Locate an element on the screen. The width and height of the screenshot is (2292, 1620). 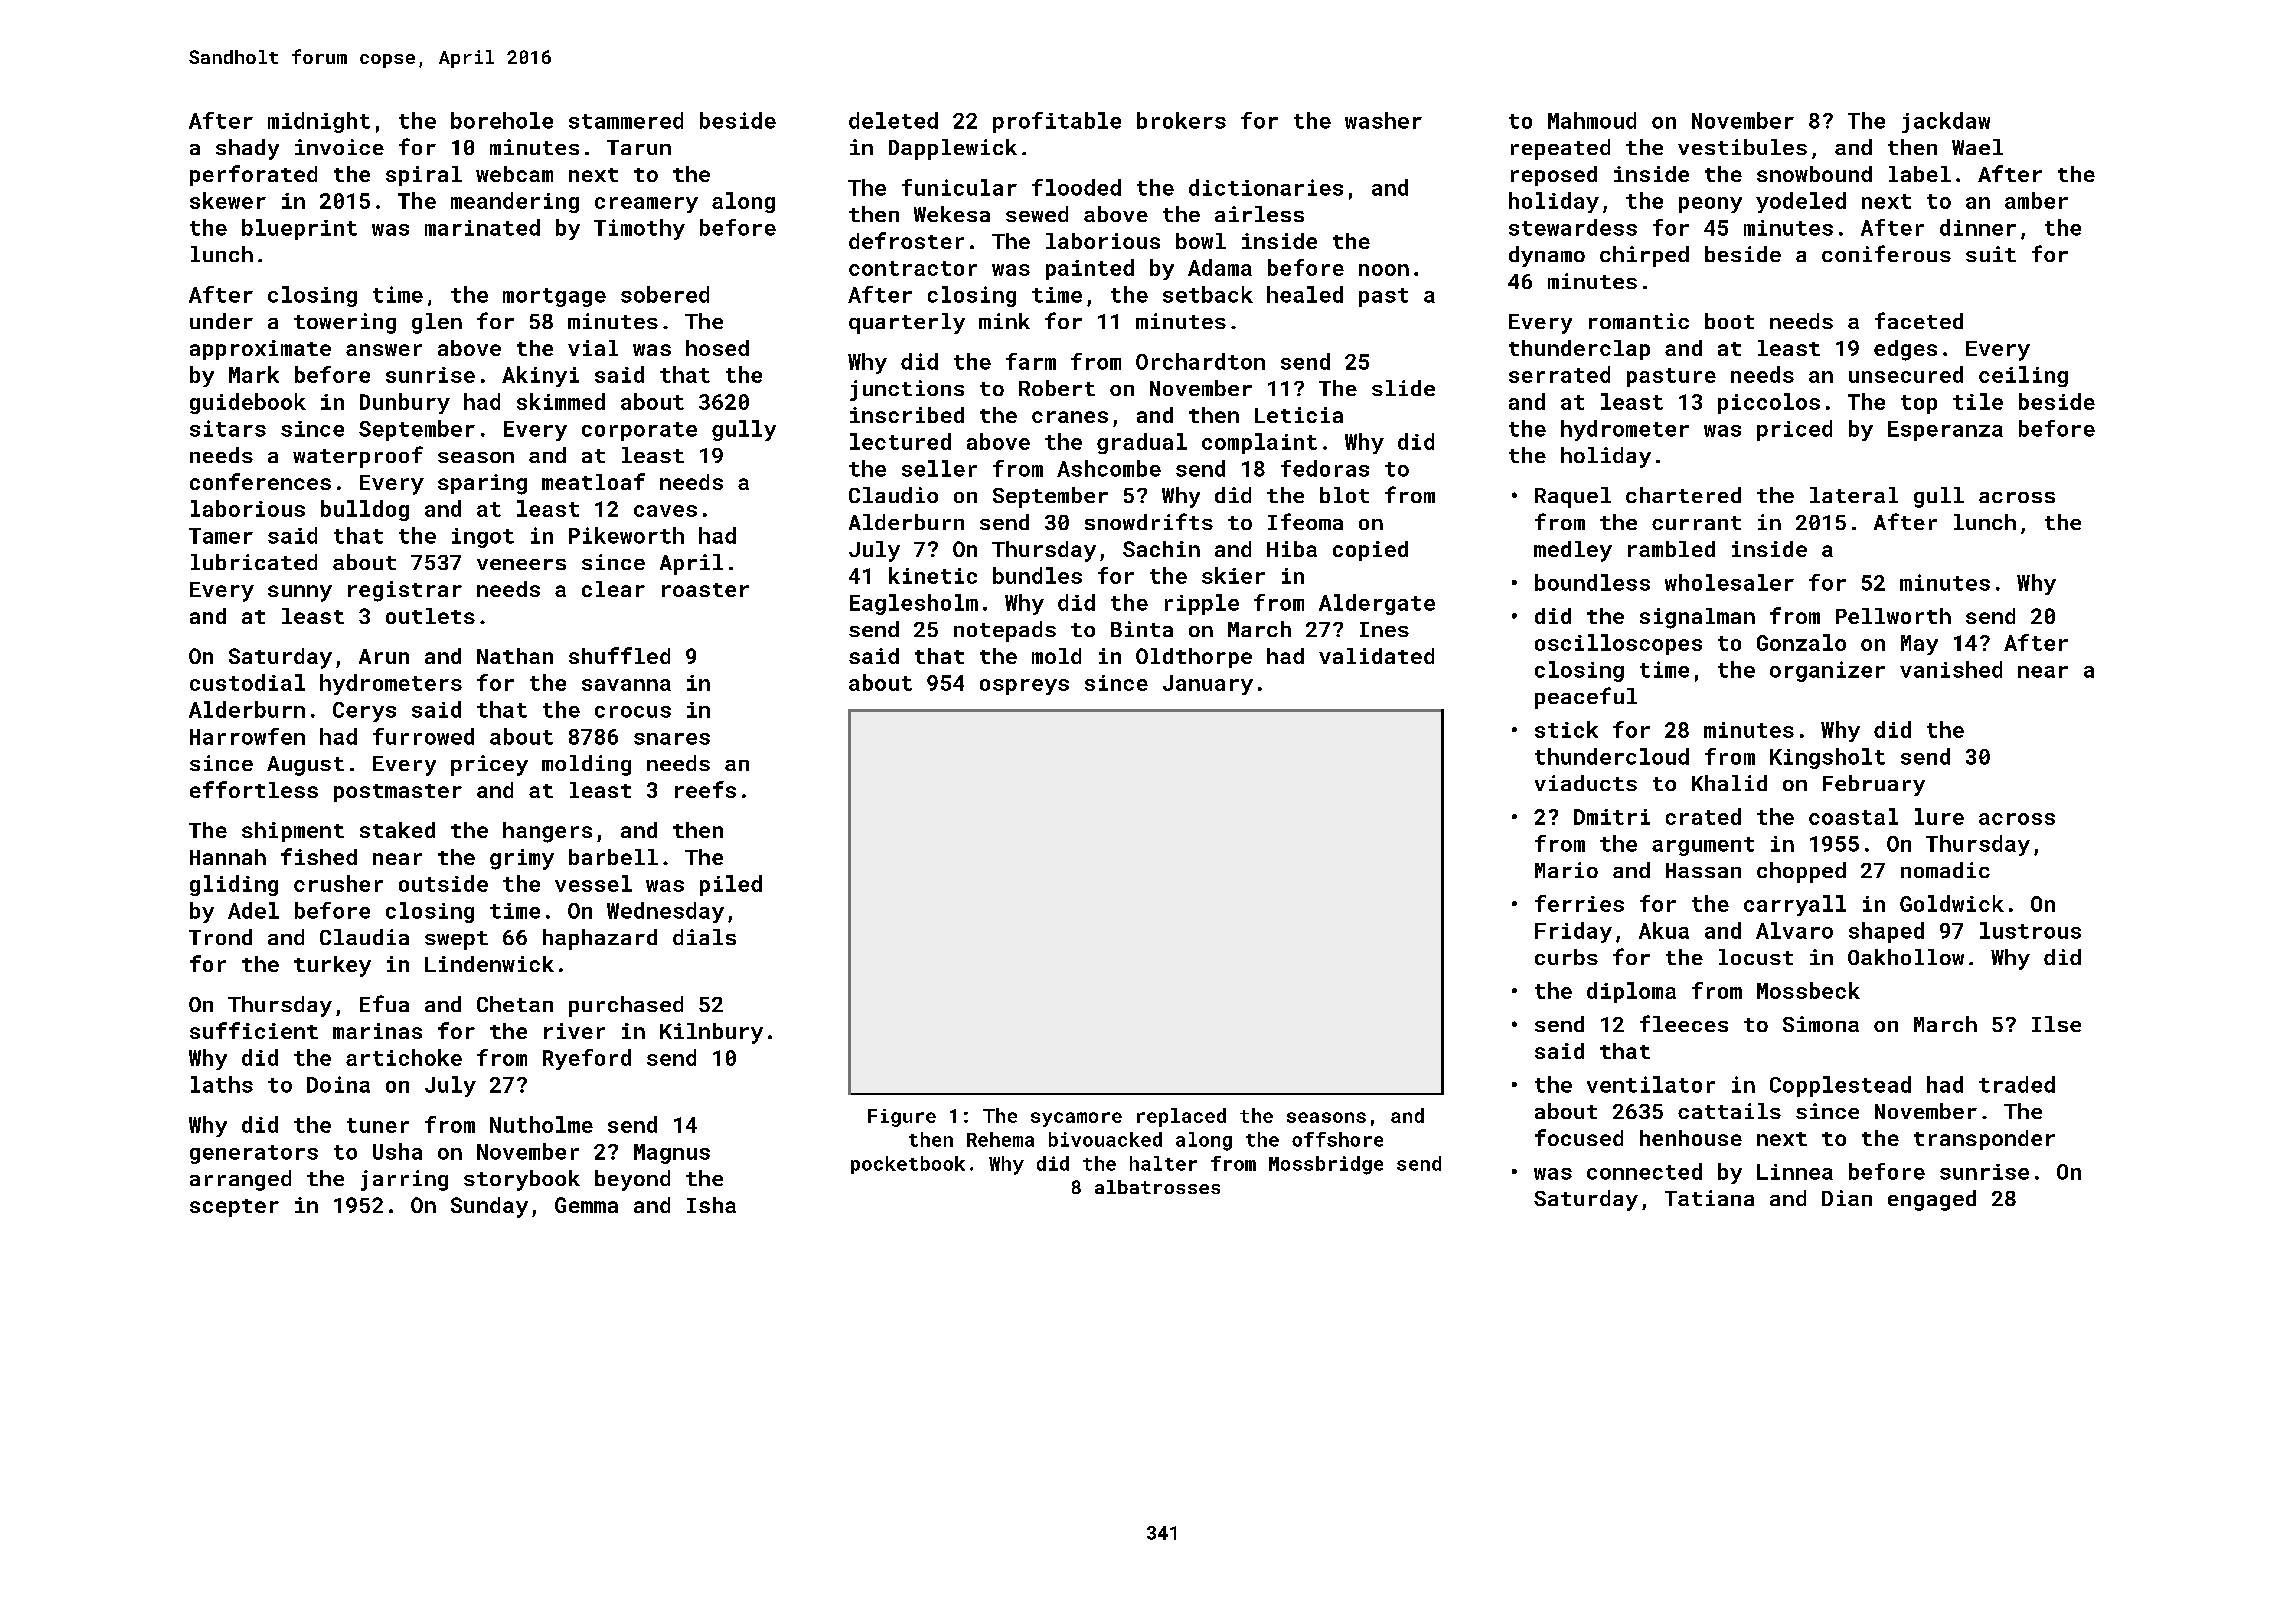
suit is located at coordinates (1991, 254).
